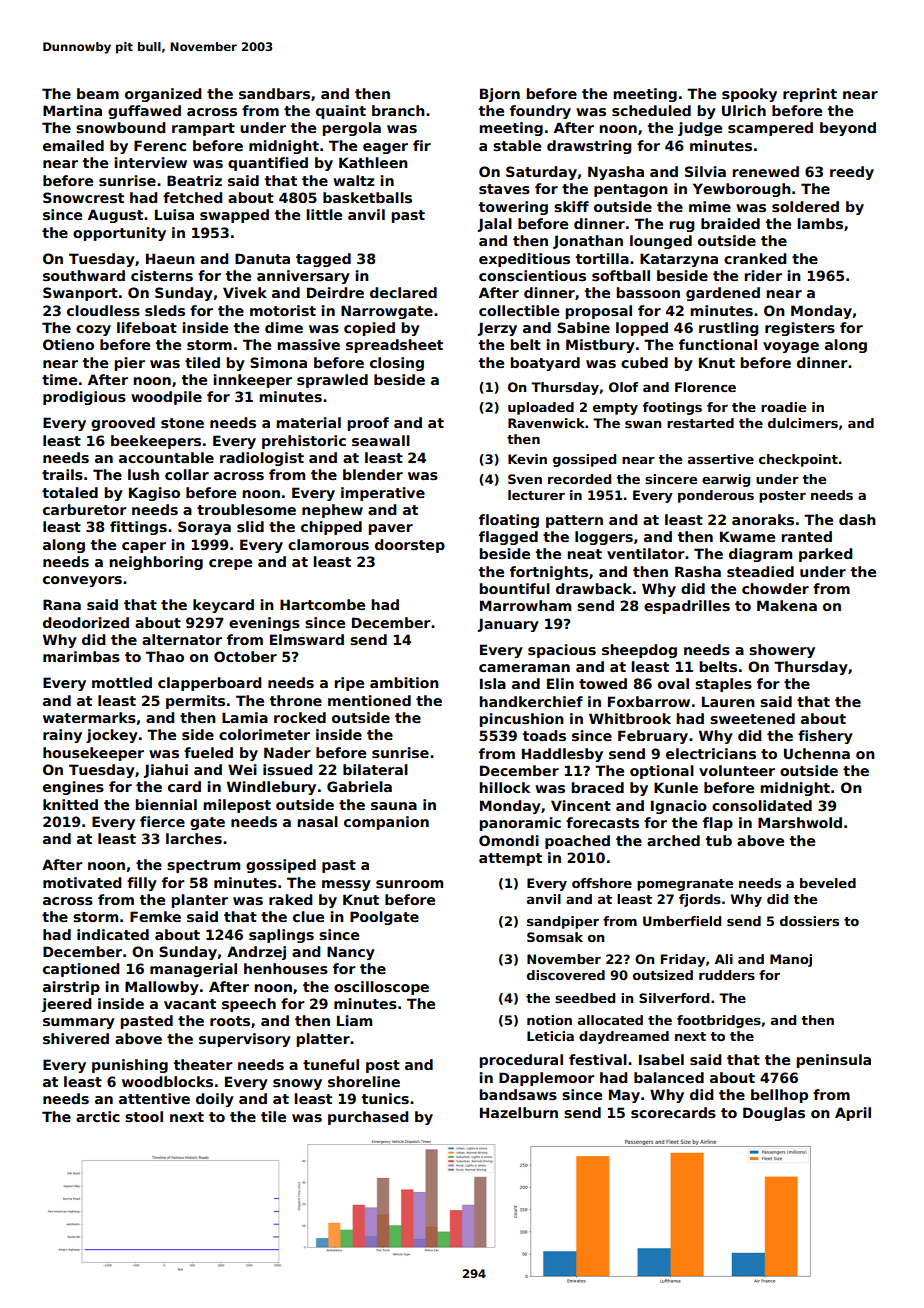 Image resolution: width=924 pixels, height=1308 pixels. I want to click on skiff, so click(571, 206).
